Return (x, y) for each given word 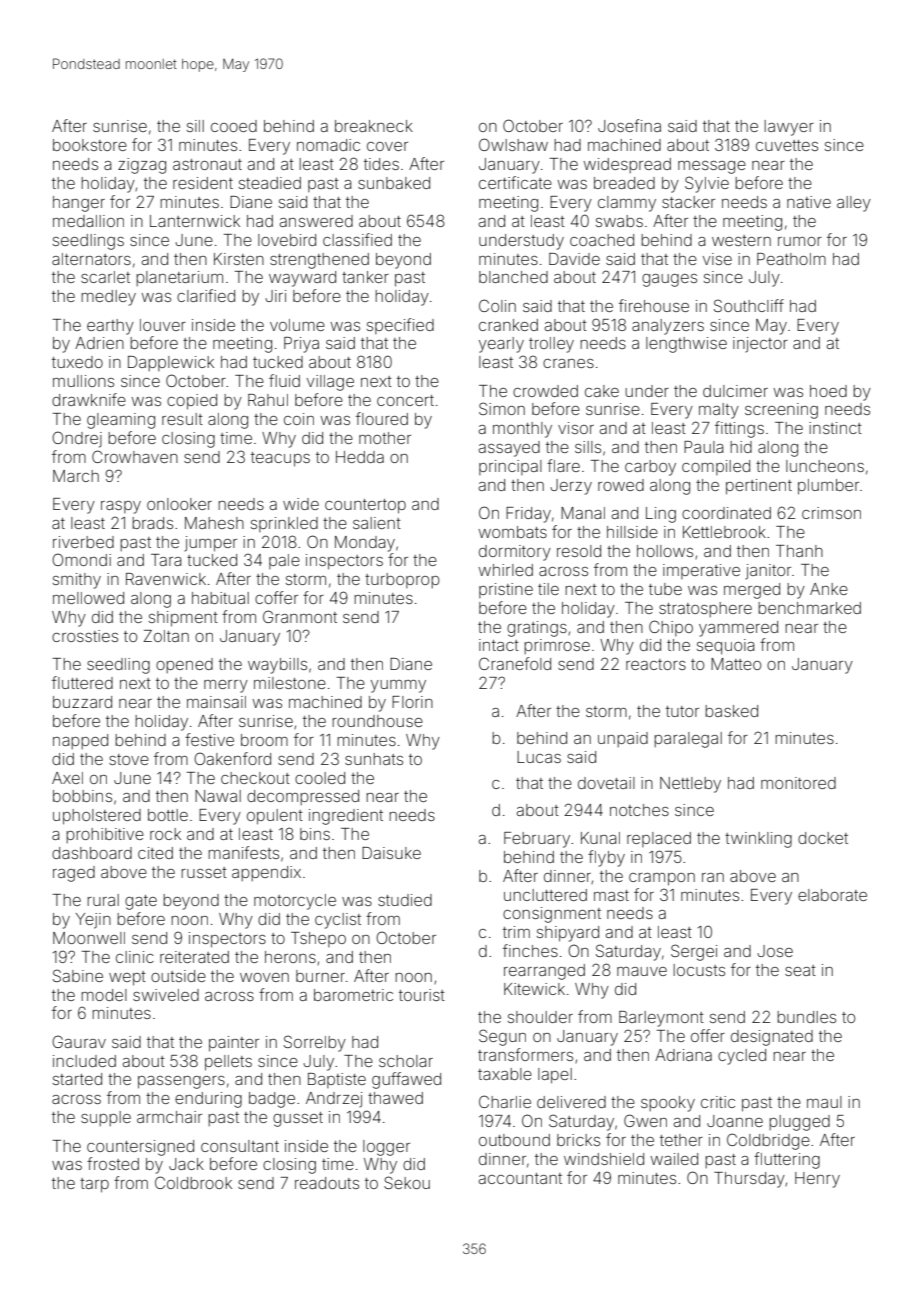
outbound (514, 1140)
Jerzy (571, 487)
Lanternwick (195, 221)
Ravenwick (166, 579)
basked (731, 711)
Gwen (645, 1120)
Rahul (268, 400)
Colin (497, 305)
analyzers (668, 327)
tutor (682, 711)
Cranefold (515, 663)
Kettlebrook (724, 532)
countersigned (140, 1148)
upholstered (97, 817)
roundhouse (377, 721)
